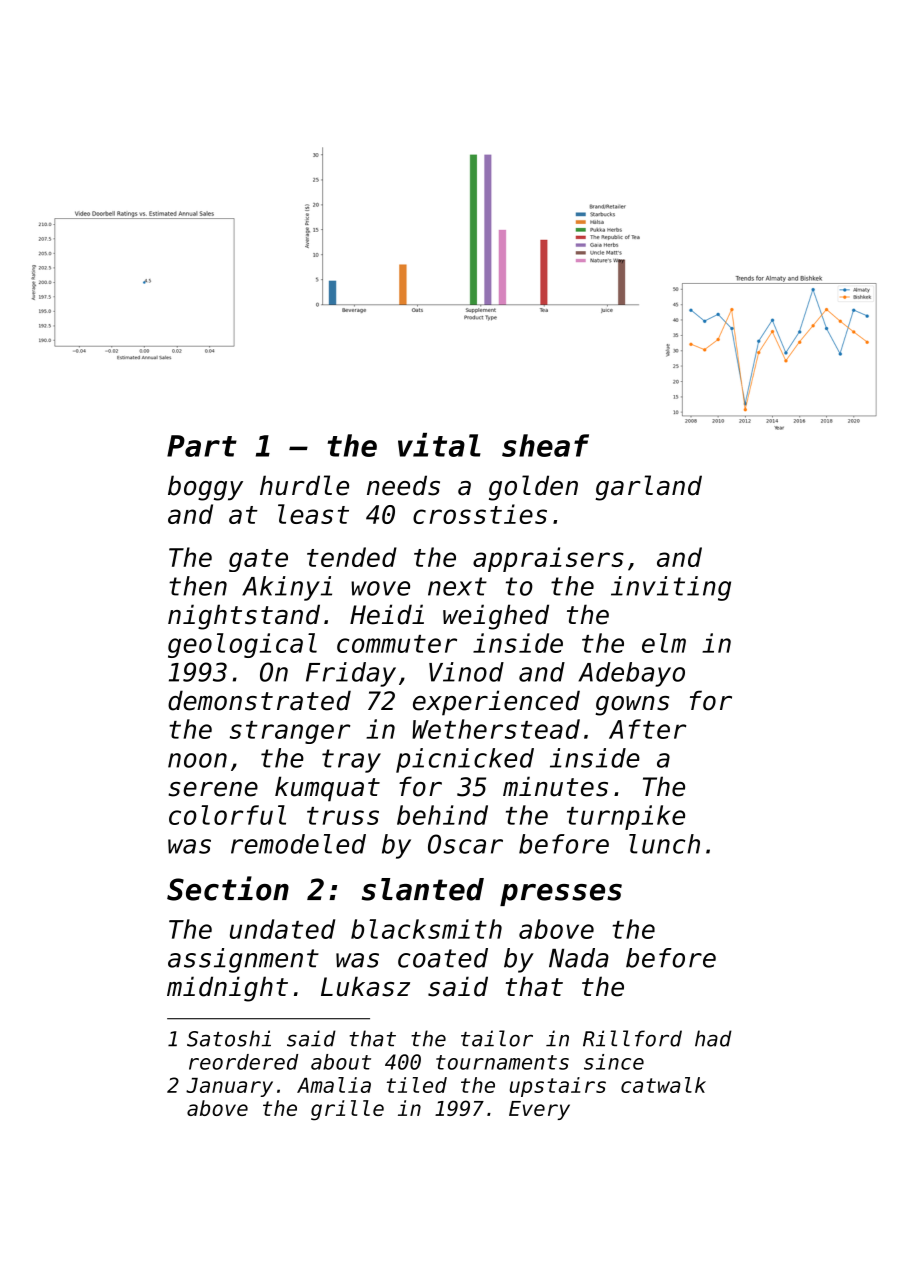  I want to click on remodeled, so click(298, 844).
